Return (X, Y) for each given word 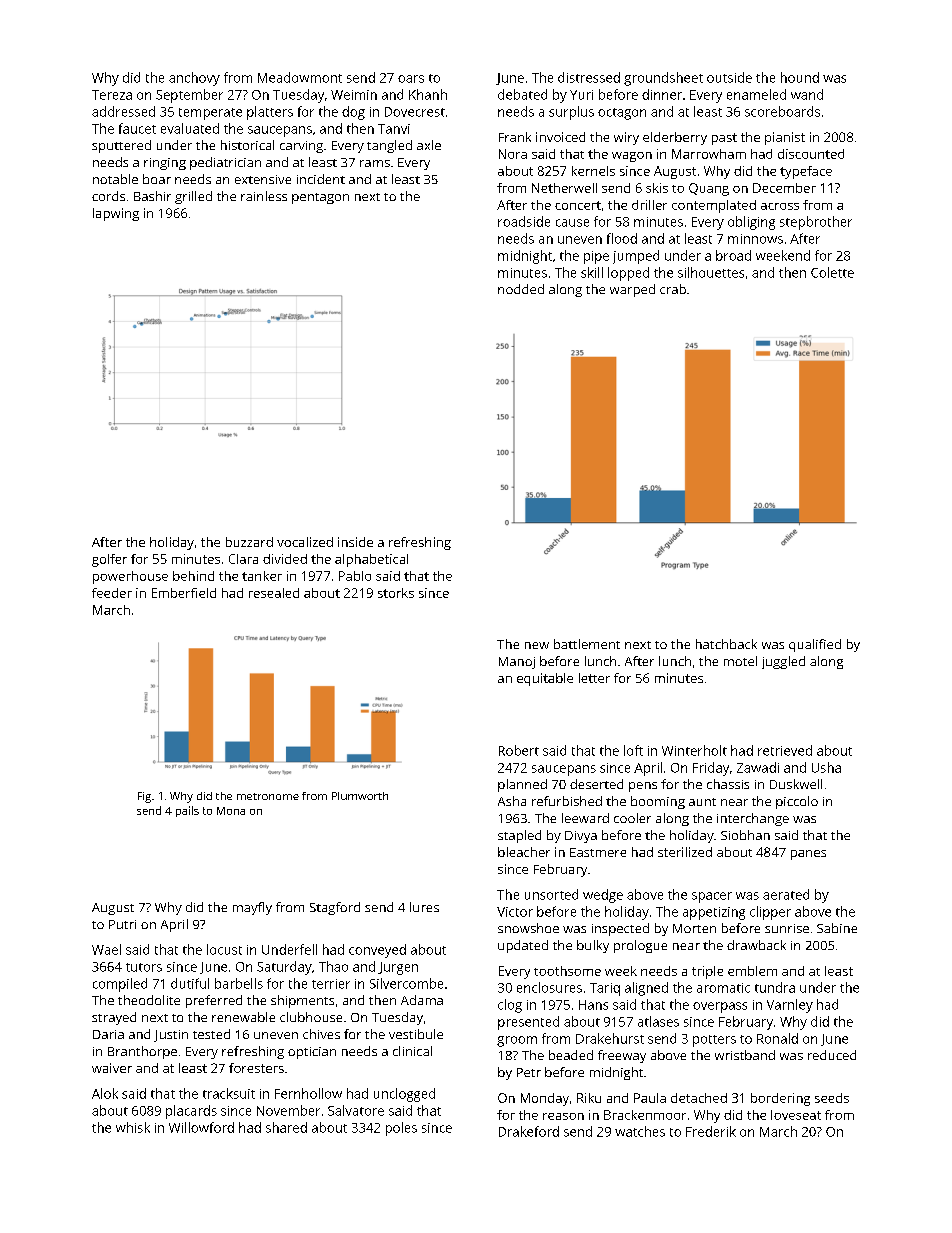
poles (401, 1129)
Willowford (201, 1127)
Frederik (711, 1131)
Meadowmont (300, 77)
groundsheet (663, 79)
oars (411, 79)
